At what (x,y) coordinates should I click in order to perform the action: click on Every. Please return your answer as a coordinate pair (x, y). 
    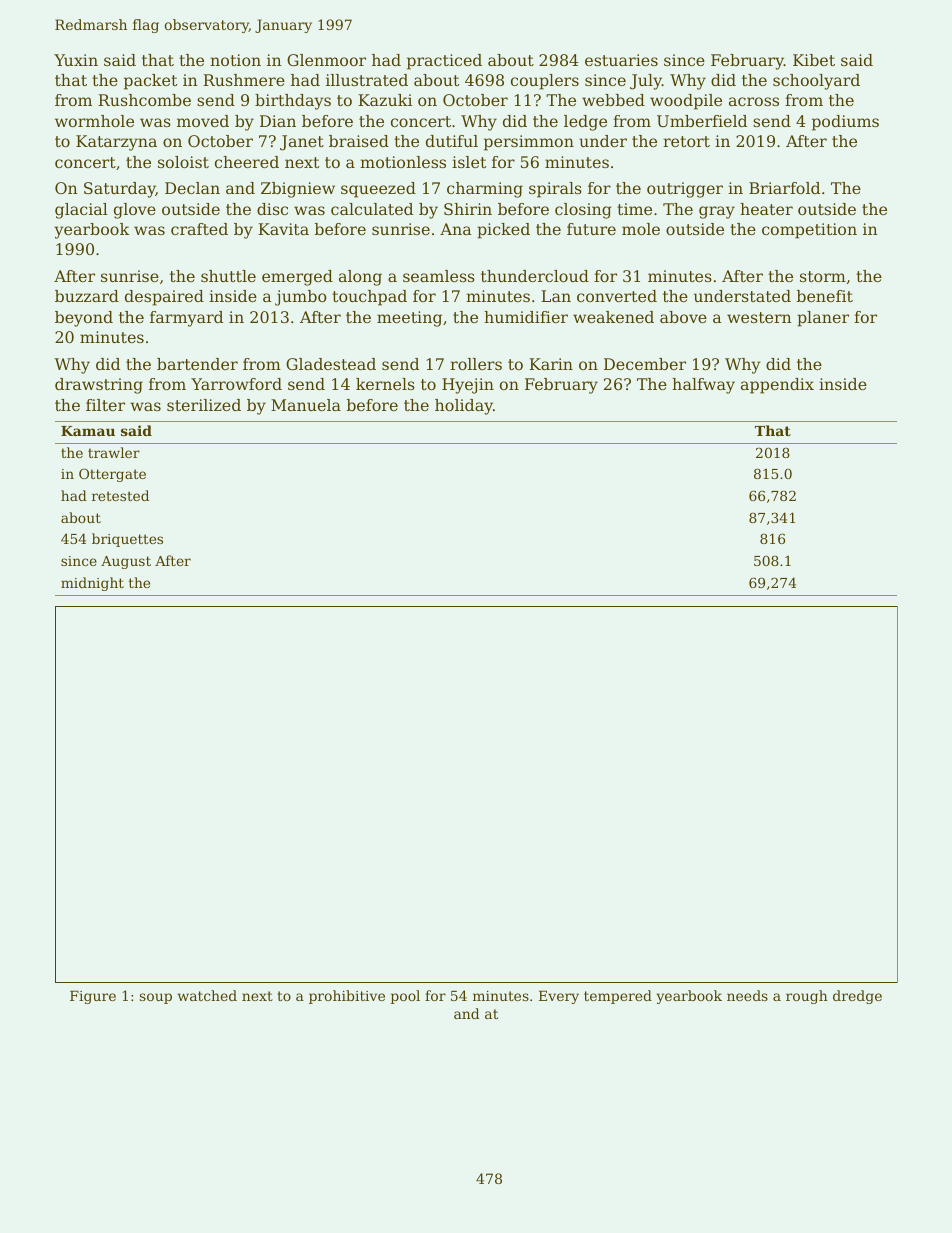
    Looking at the image, I should click on (559, 997).
